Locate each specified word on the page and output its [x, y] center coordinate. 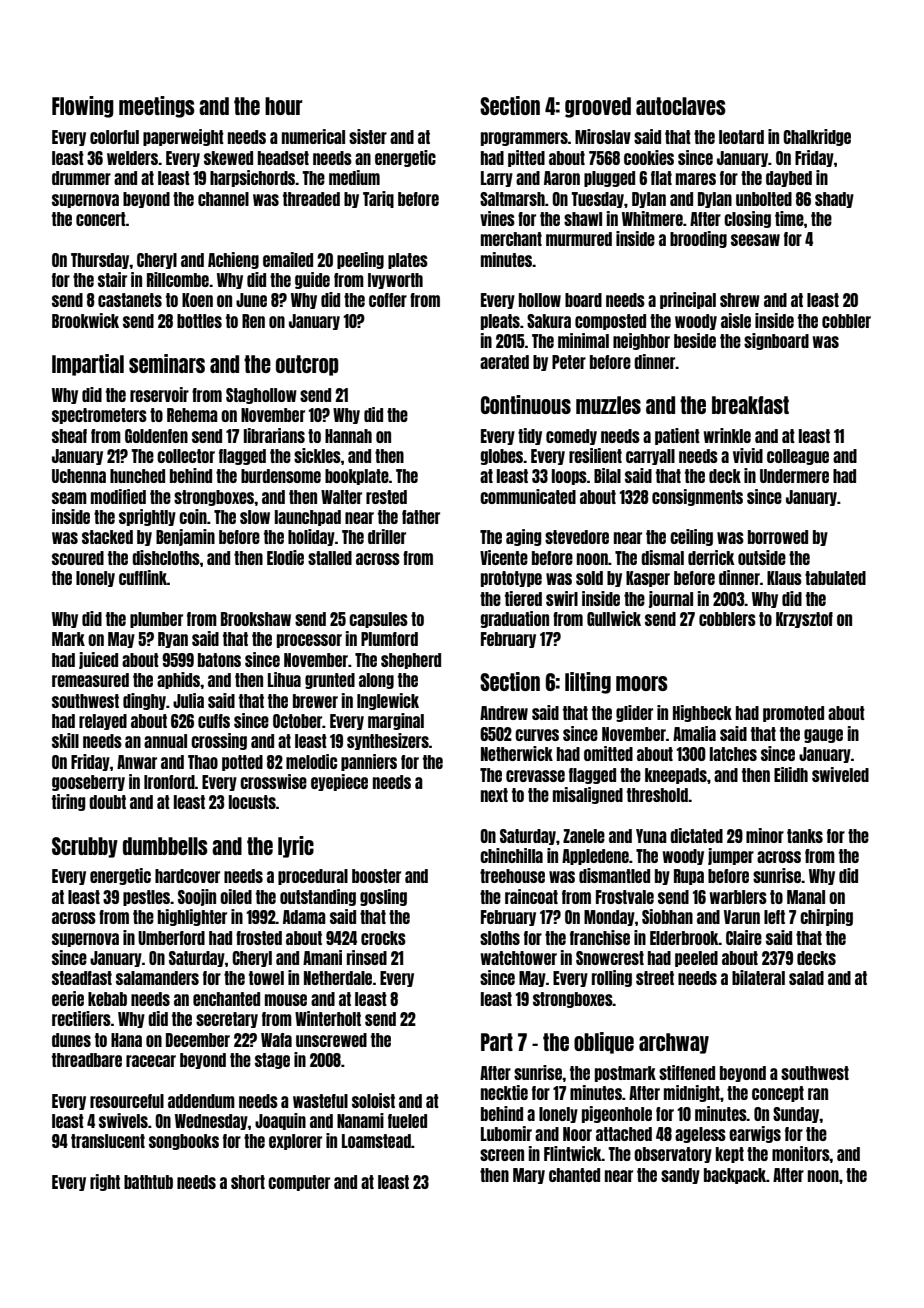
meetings [157, 107]
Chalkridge [817, 137]
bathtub [148, 1182]
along [376, 681]
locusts [252, 802]
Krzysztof [804, 620]
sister [368, 136]
